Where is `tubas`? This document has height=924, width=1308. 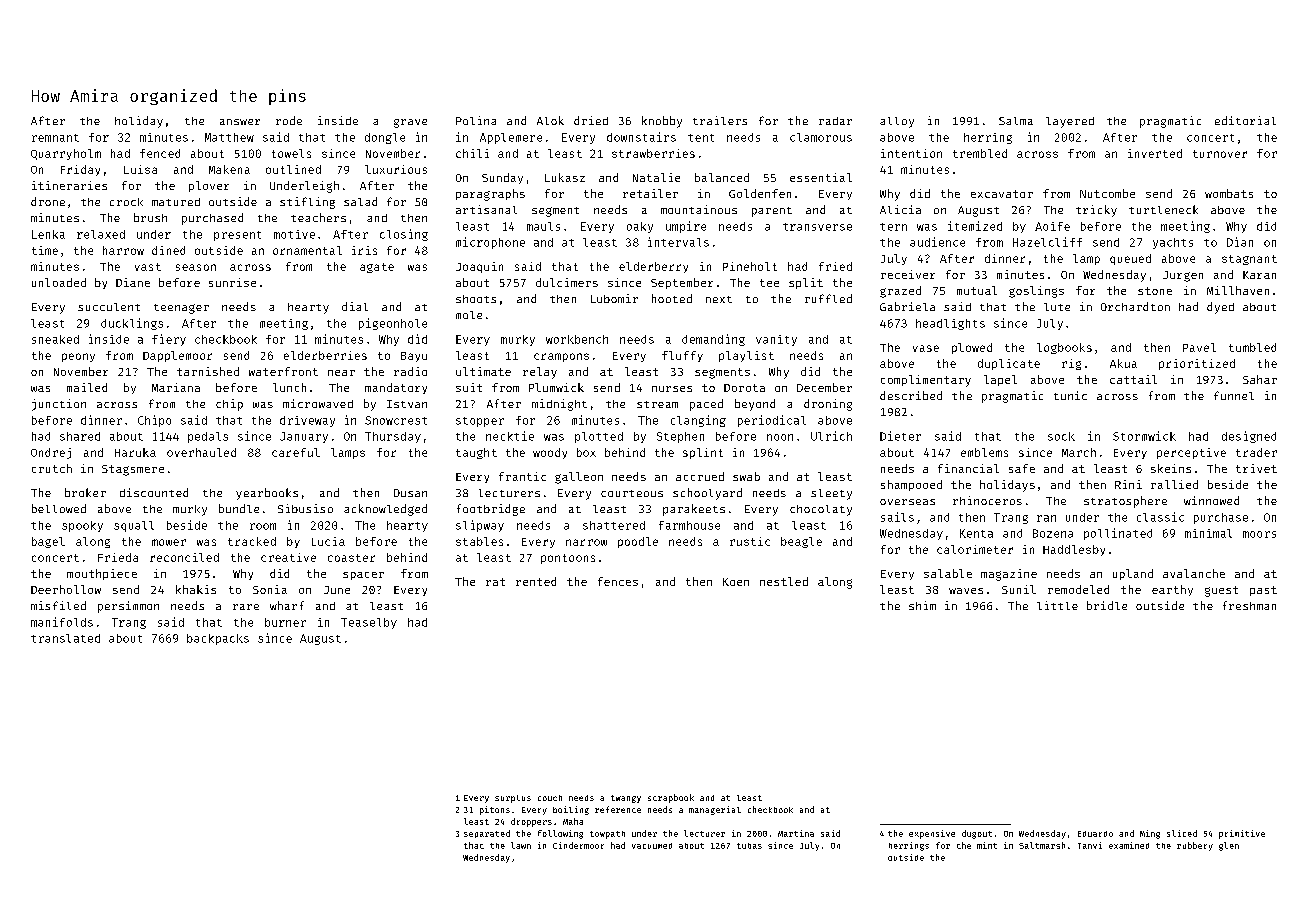
tubas is located at coordinates (749, 846).
